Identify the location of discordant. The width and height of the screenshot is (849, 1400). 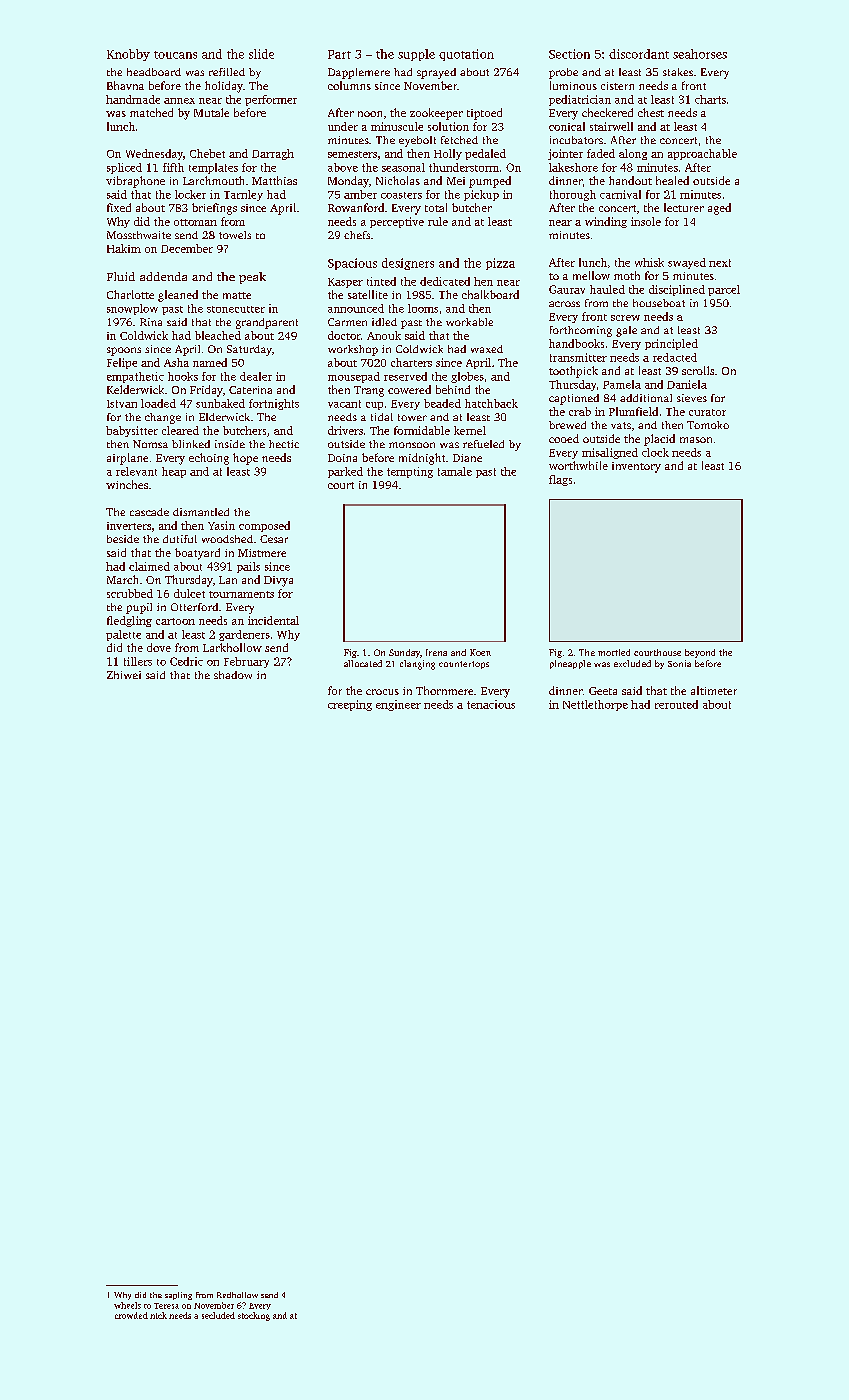
(639, 54).
